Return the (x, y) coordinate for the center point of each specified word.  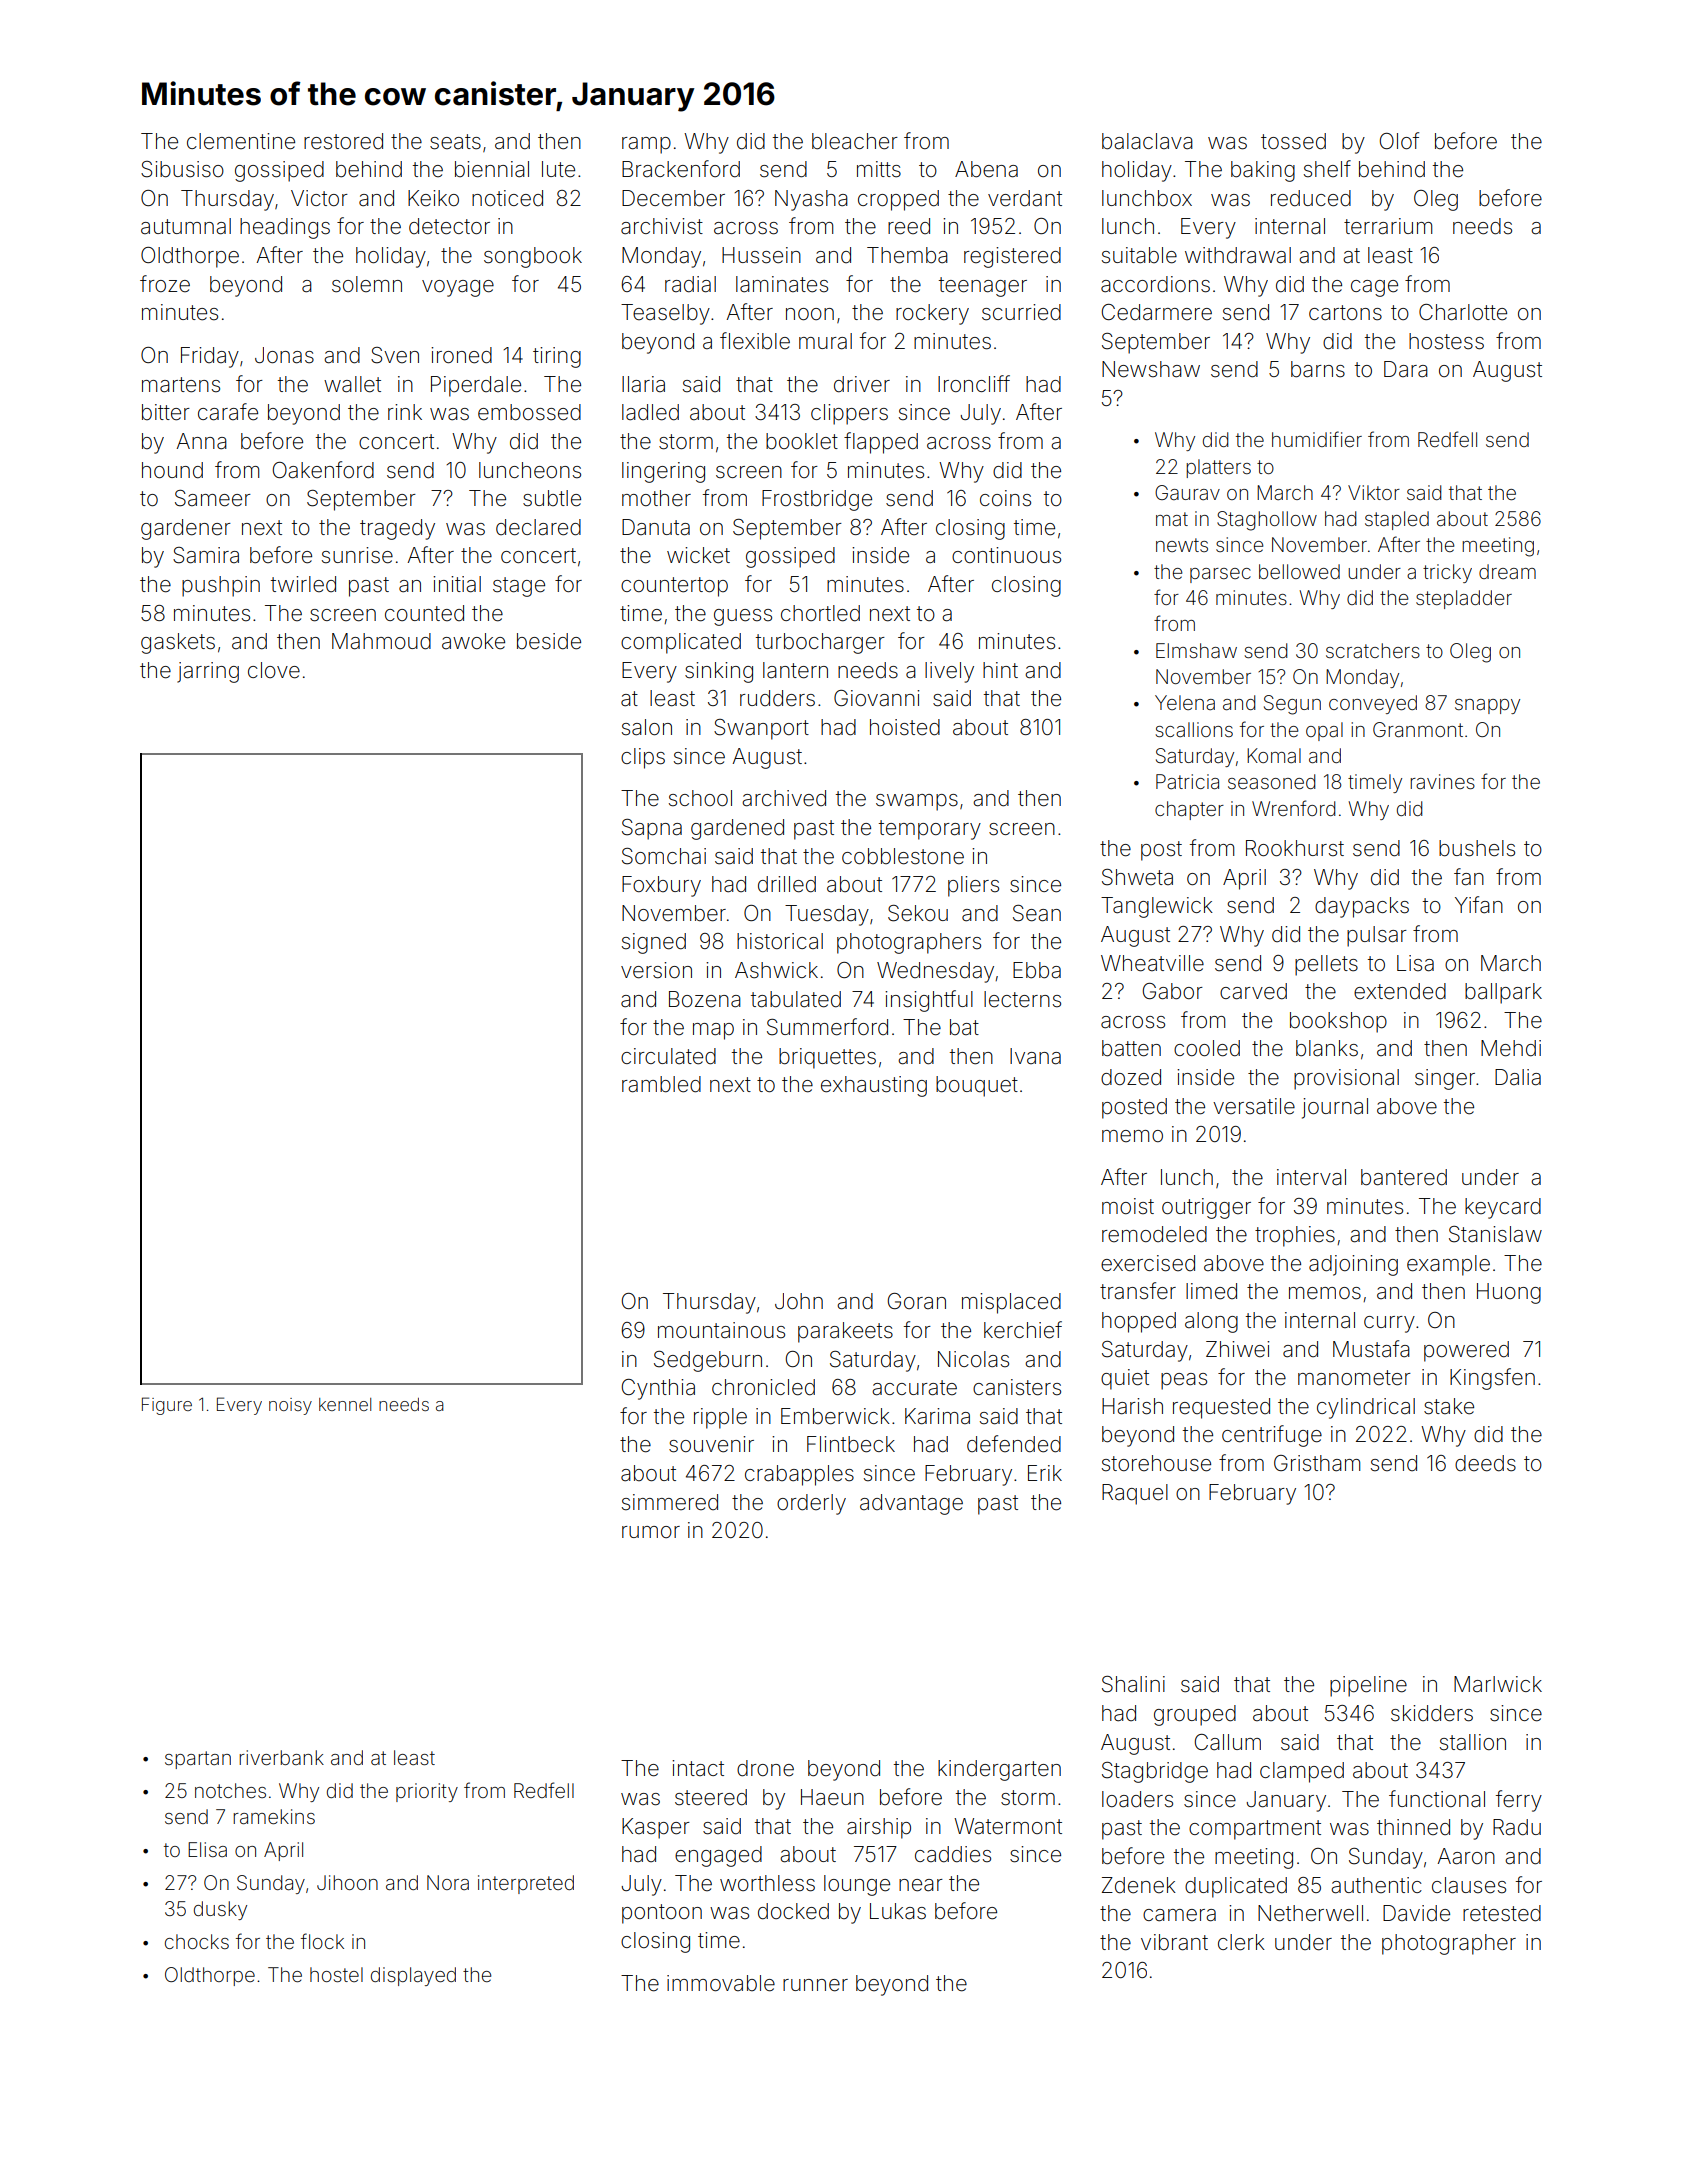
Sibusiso (182, 169)
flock (322, 1941)
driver (862, 384)
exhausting (874, 1086)
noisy (290, 1406)
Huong (1509, 1293)
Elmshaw (1196, 650)
